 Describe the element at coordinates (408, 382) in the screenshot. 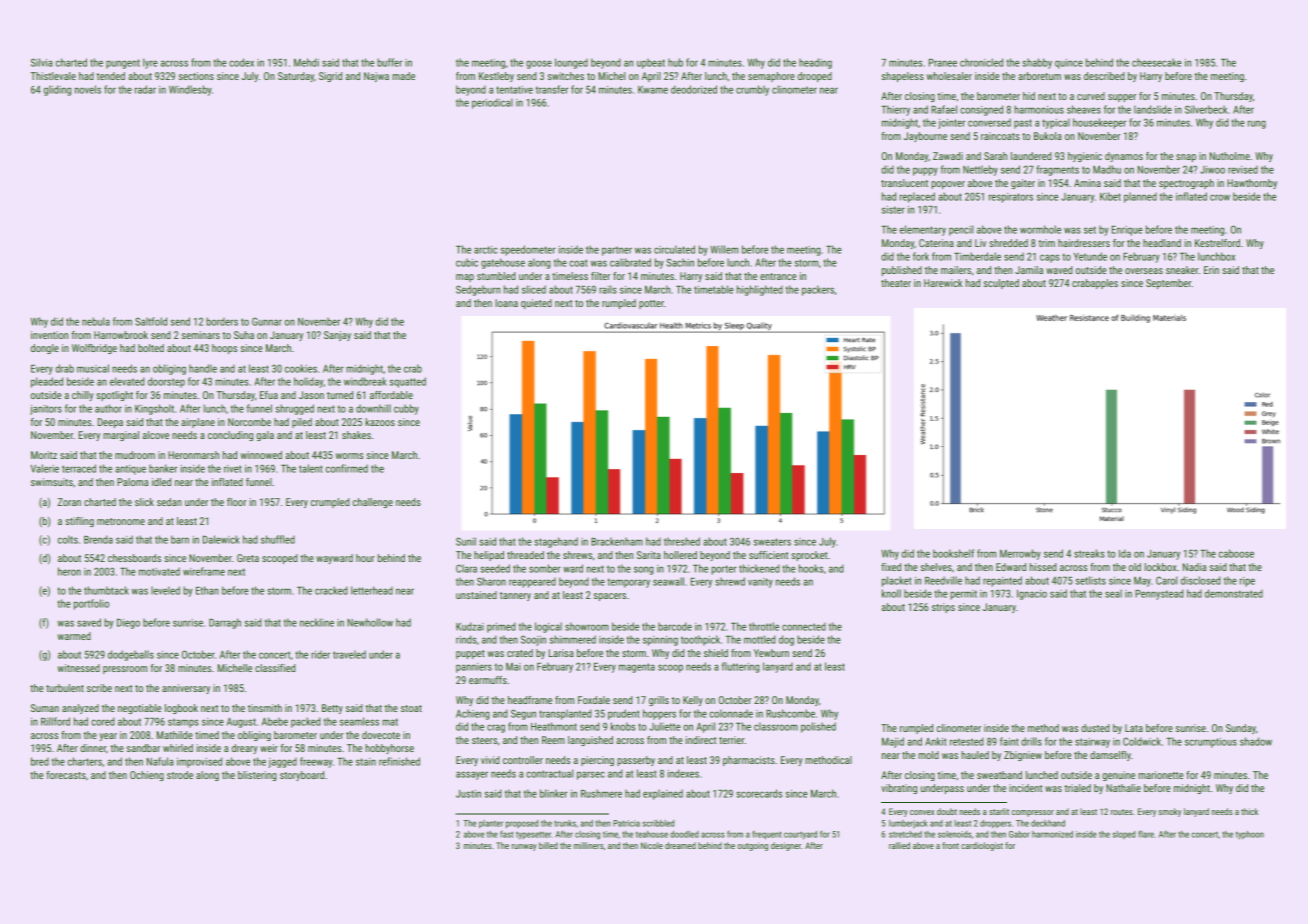

I see `squatted` at that location.
